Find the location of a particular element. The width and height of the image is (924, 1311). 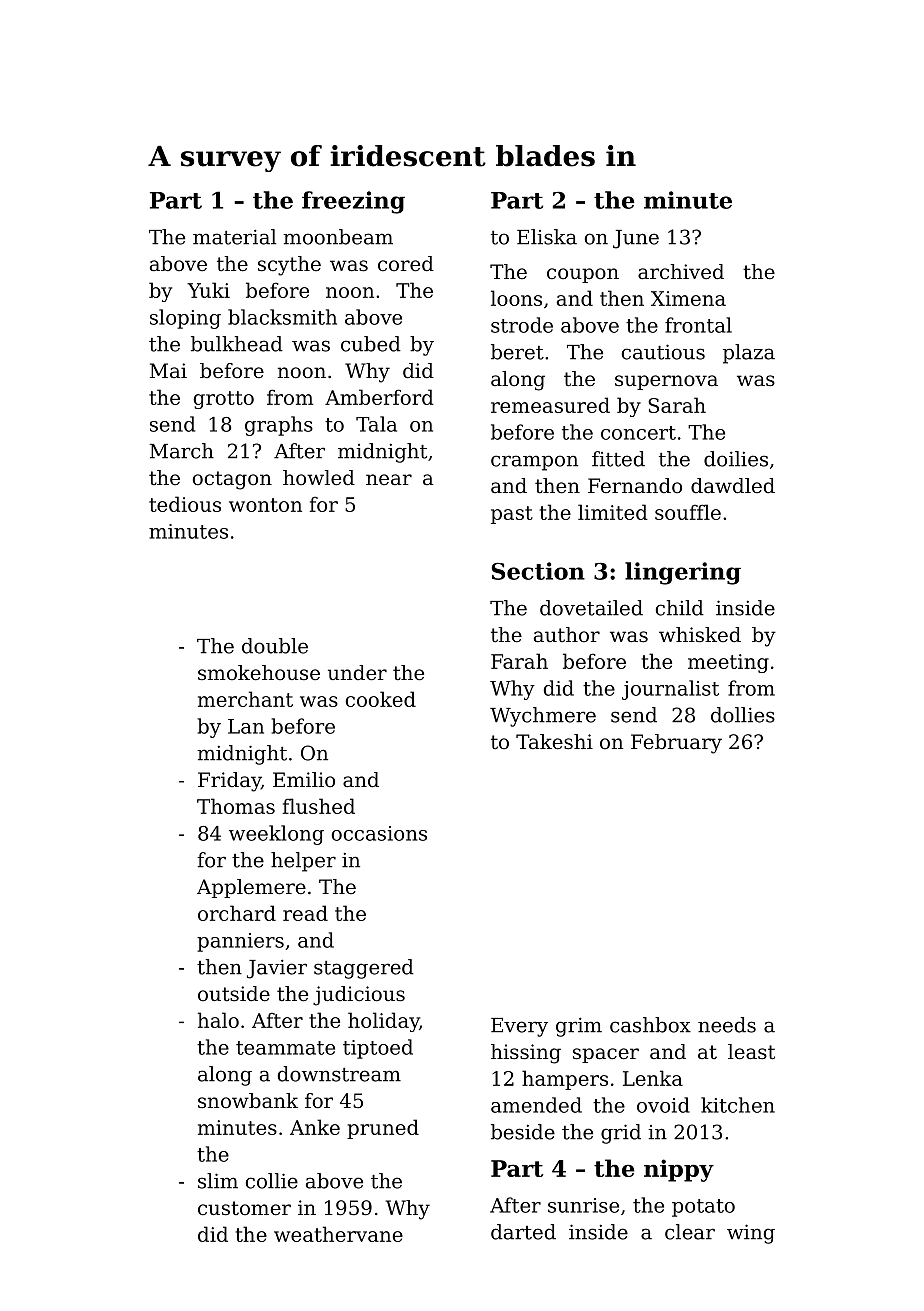

Every is located at coordinates (519, 1027).
